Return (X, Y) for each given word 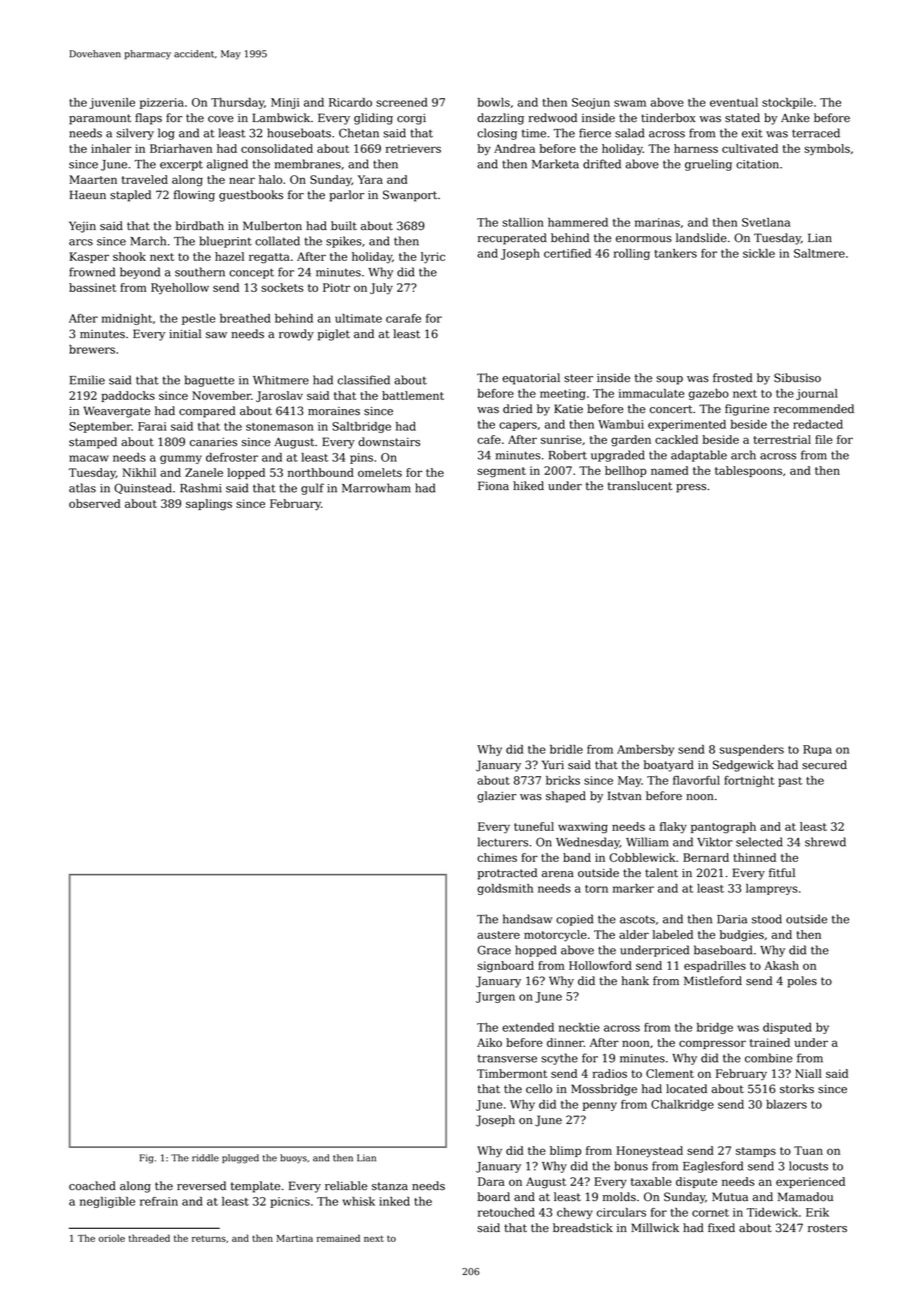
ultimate (358, 318)
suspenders (752, 750)
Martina (295, 1238)
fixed (721, 1228)
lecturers (503, 842)
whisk (359, 1201)
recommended (814, 409)
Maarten (93, 179)
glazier (496, 797)
